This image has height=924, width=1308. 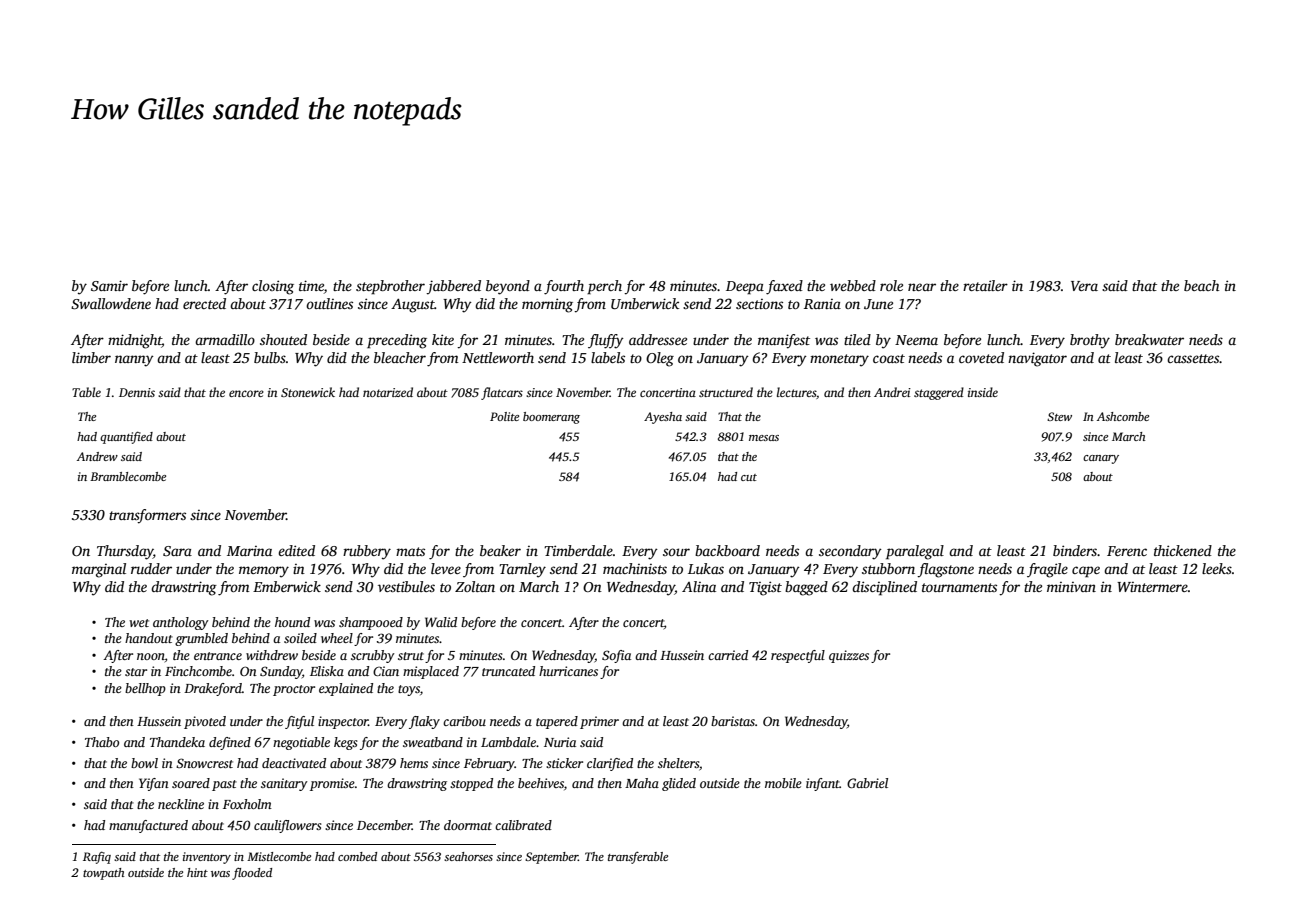 I want to click on closing, so click(x=273, y=287).
